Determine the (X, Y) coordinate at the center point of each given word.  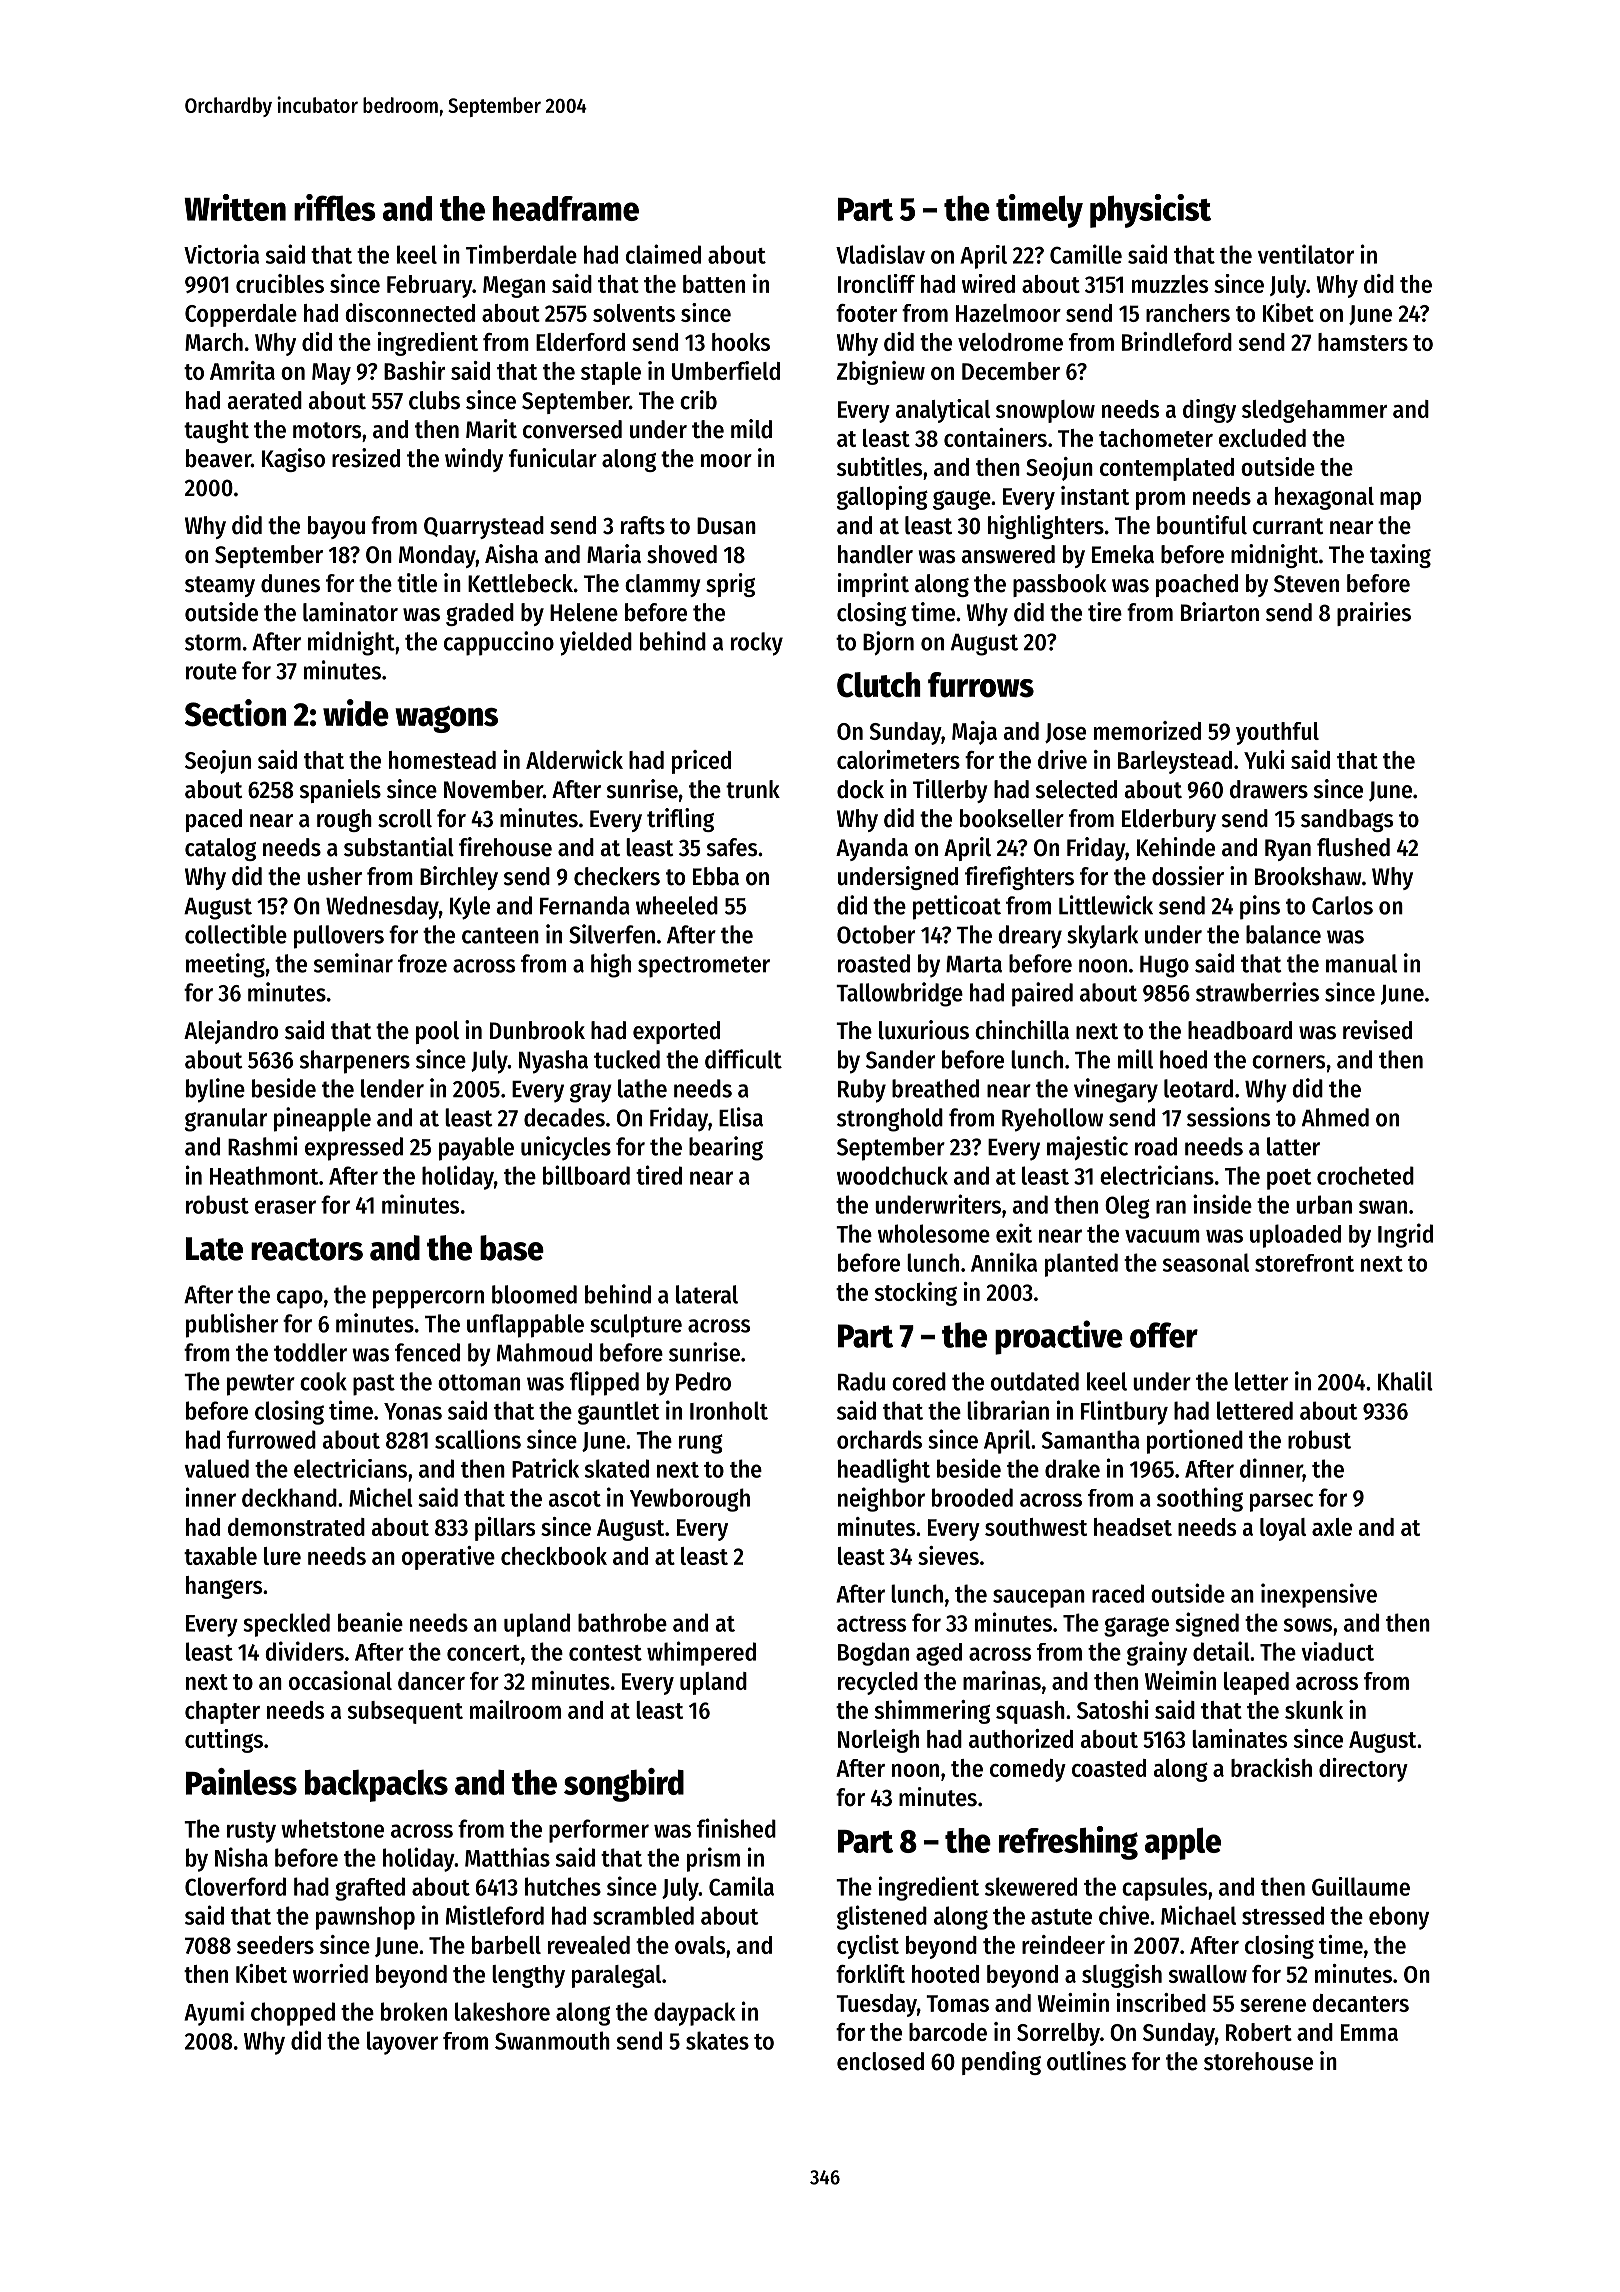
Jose (1065, 733)
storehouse (1258, 2061)
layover (402, 2043)
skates (717, 2040)
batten (714, 284)
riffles (335, 207)
